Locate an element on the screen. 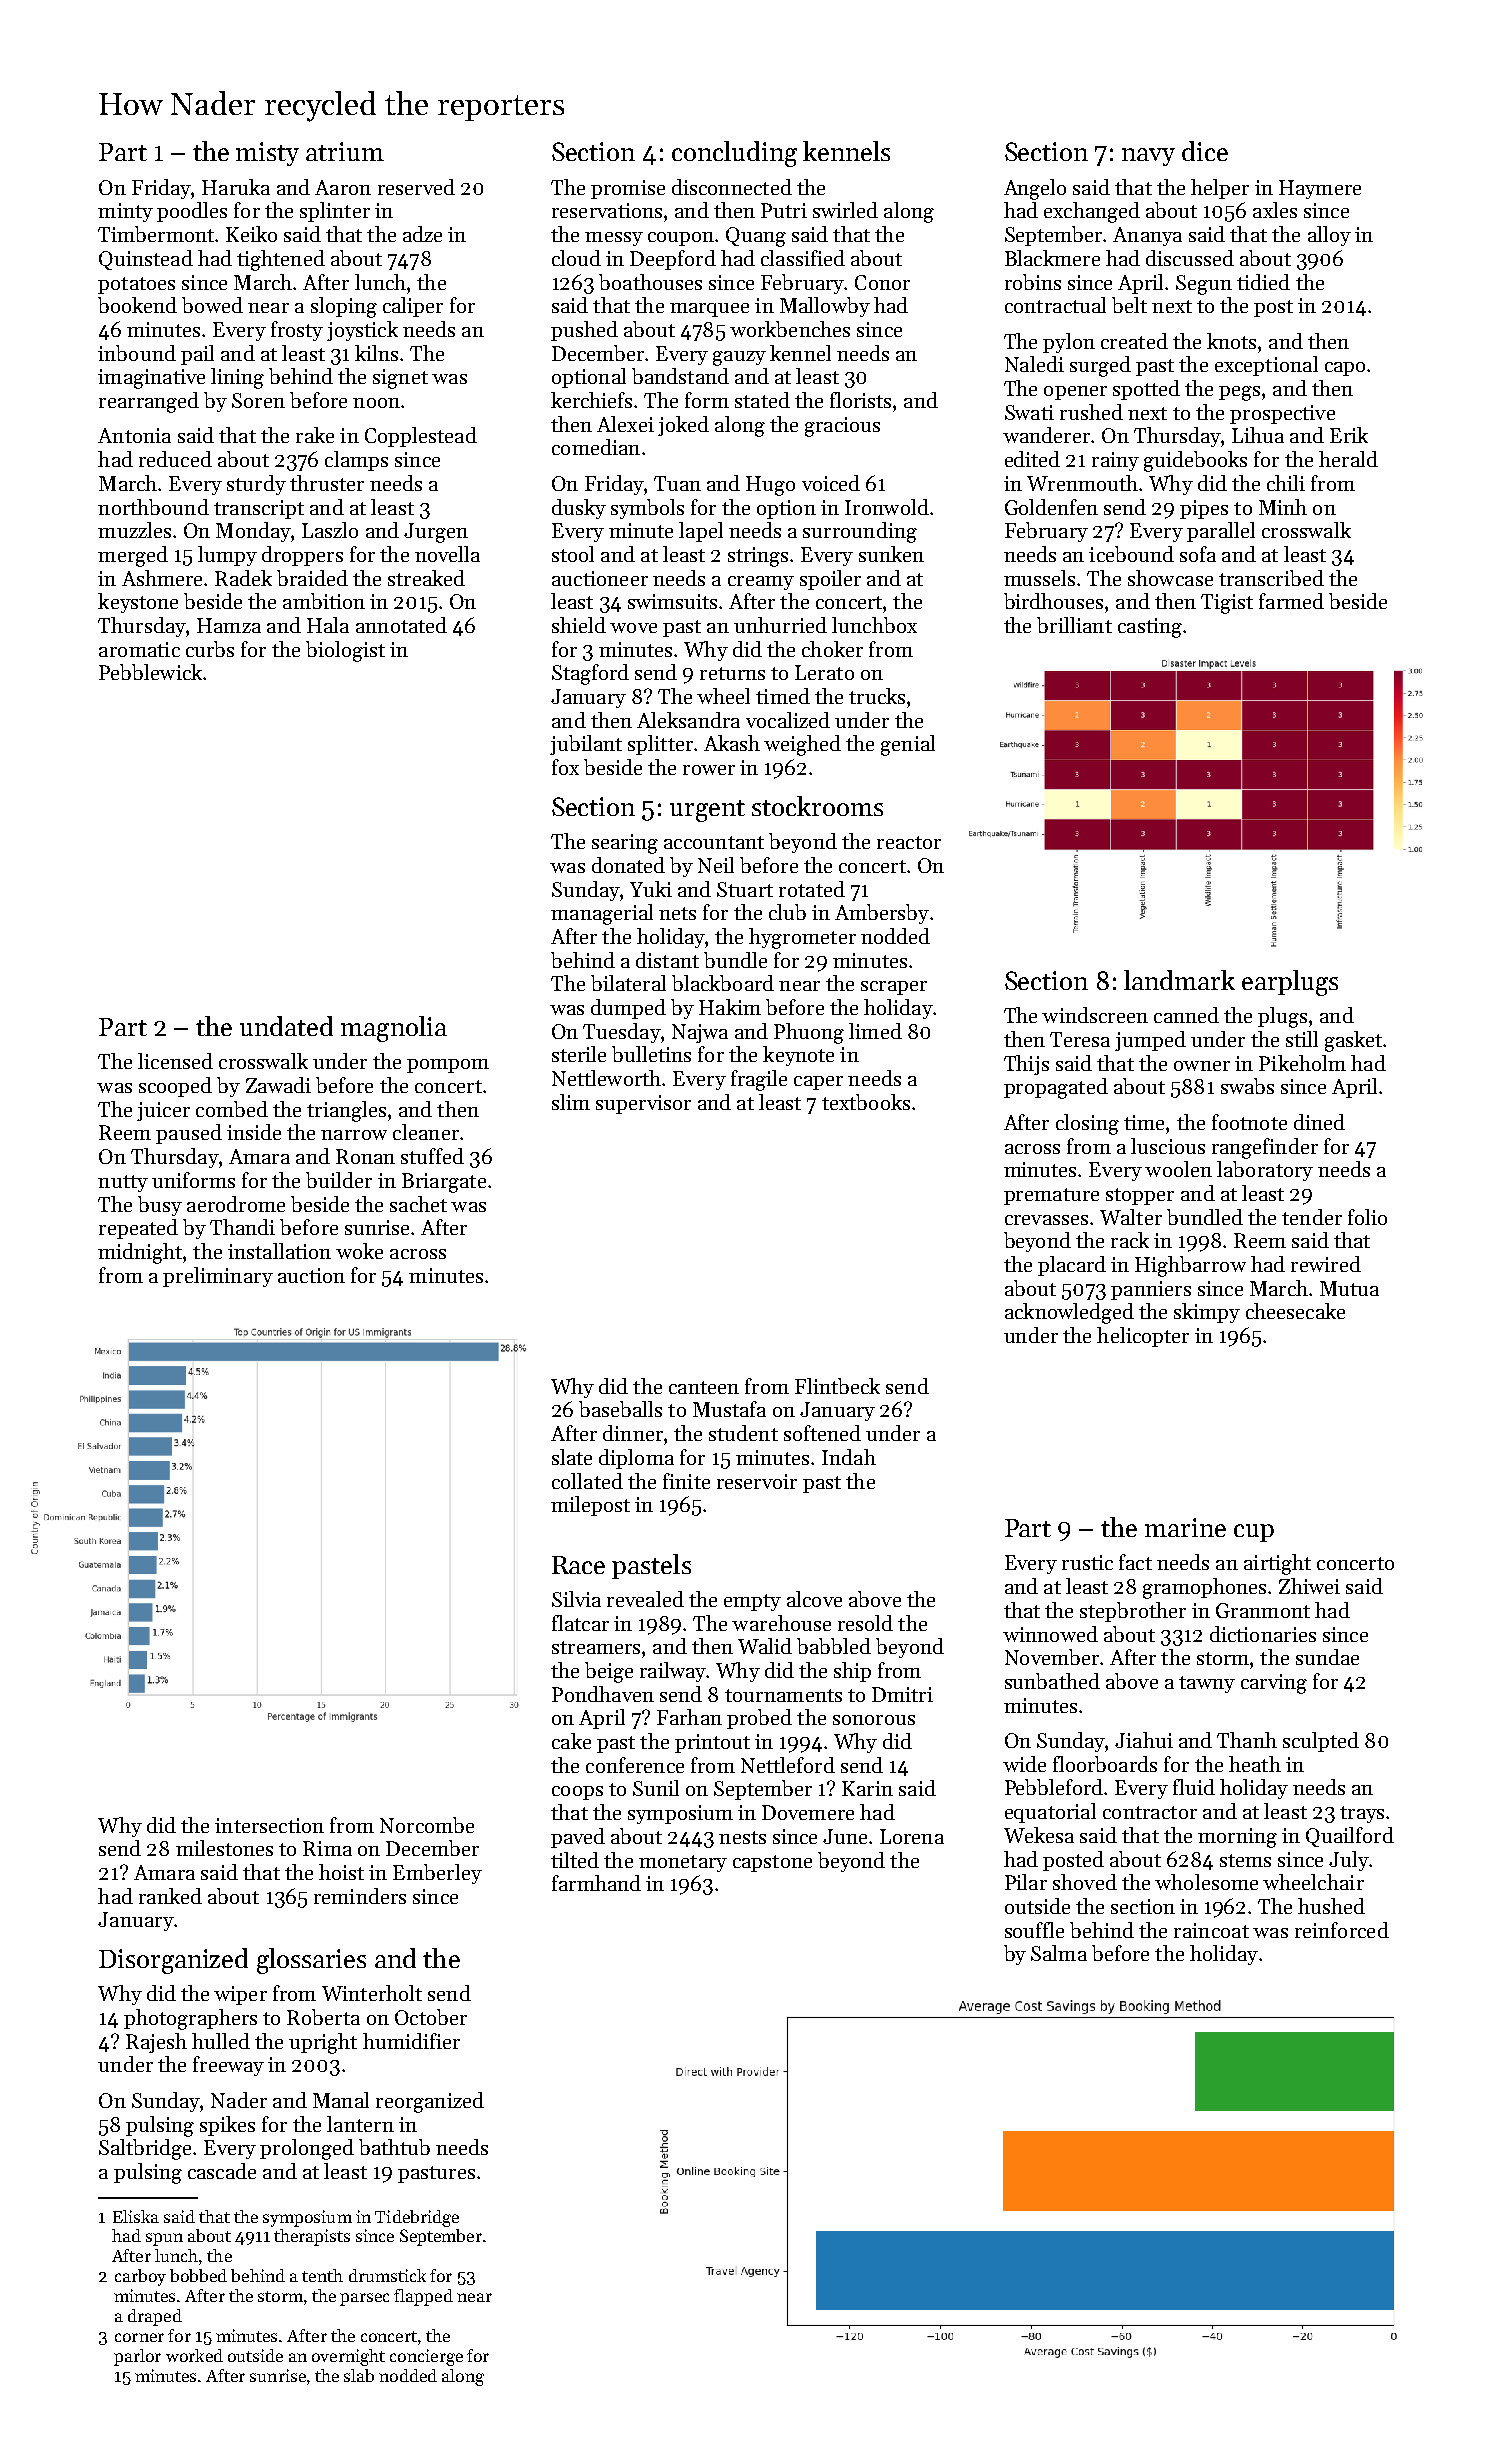  Conor is located at coordinates (882, 282).
